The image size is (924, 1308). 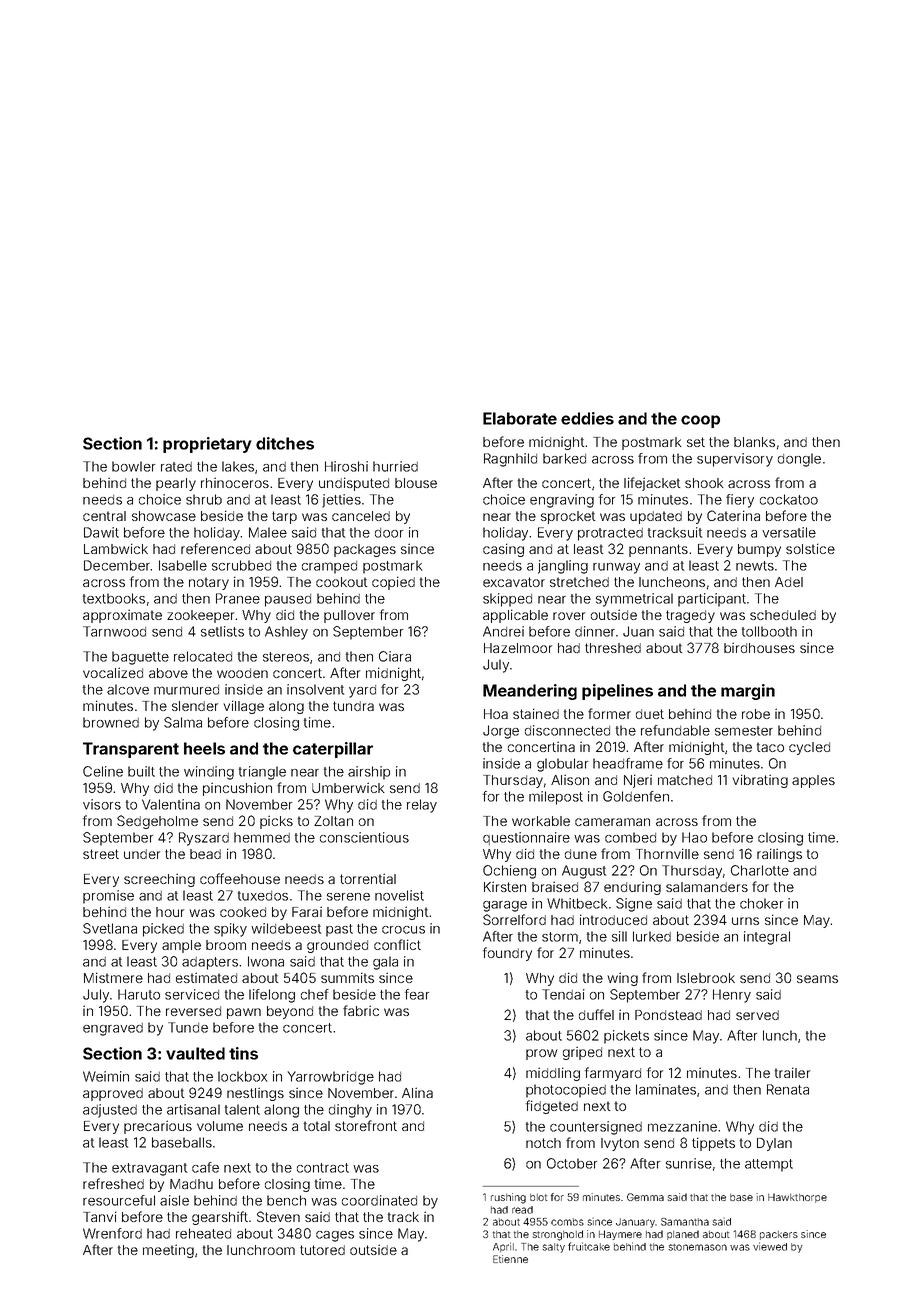 I want to click on Alison, so click(x=570, y=779).
